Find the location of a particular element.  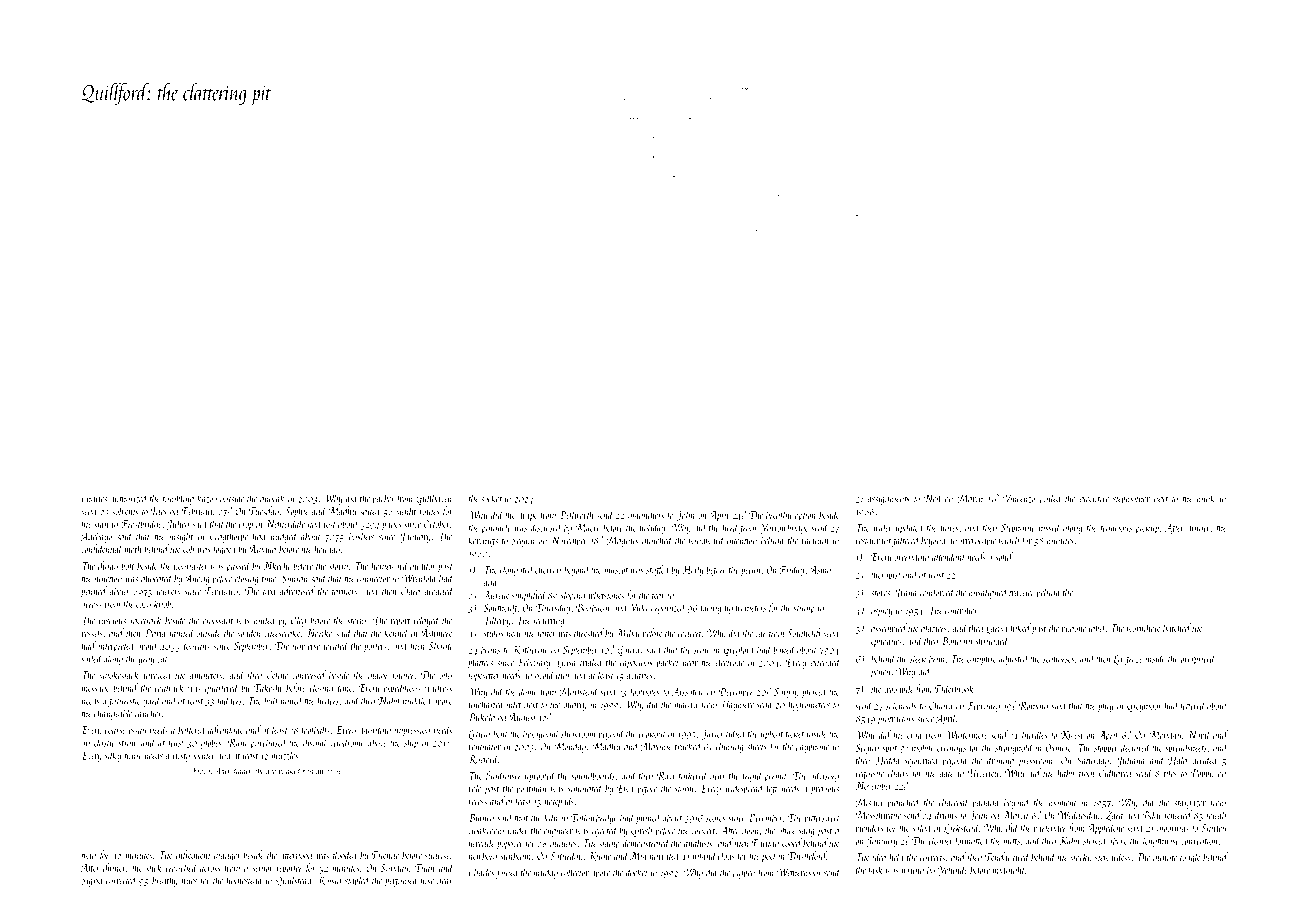

campfire is located at coordinates (981, 659).
